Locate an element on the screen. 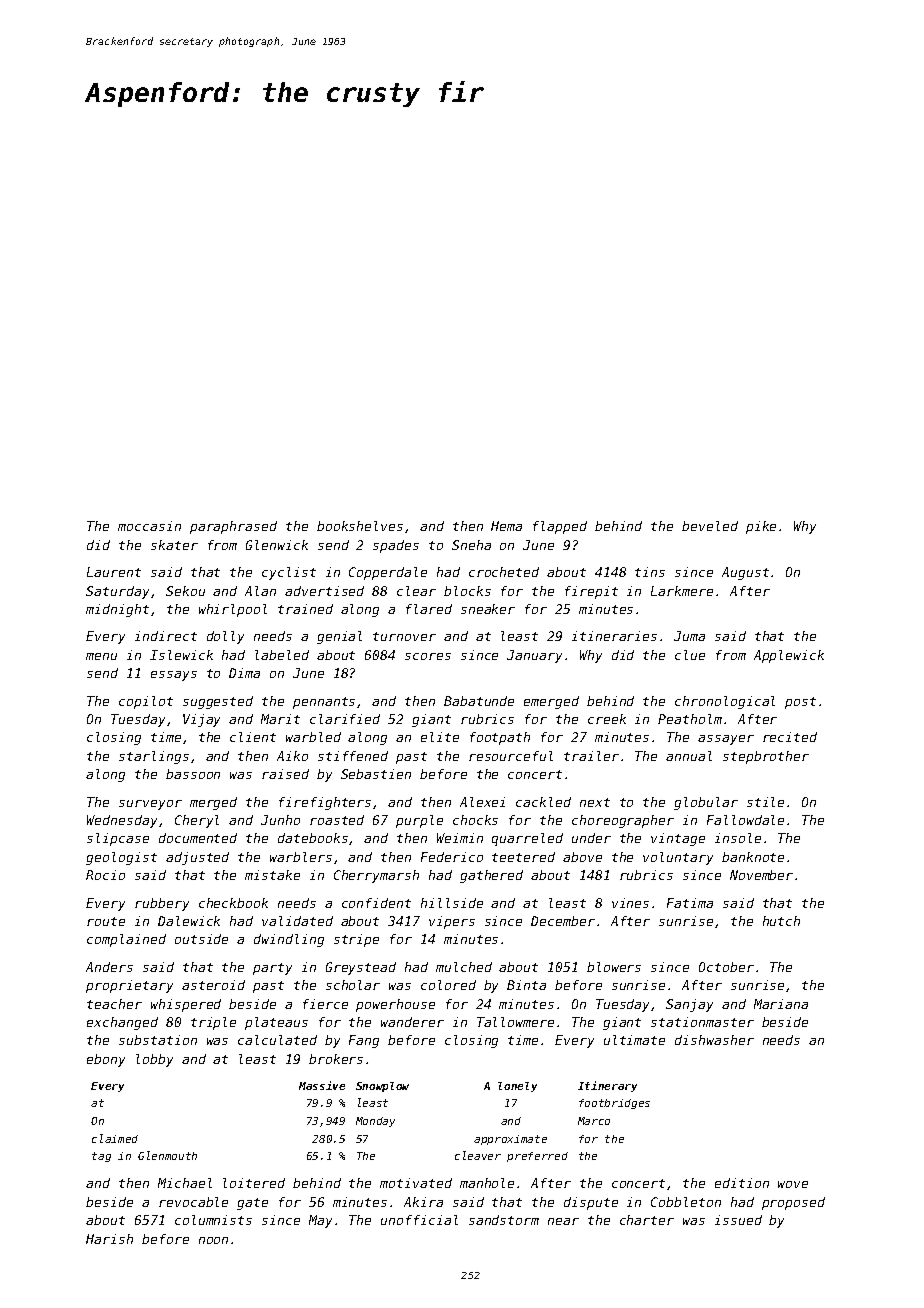 The width and height of the screenshot is (924, 1308). Peatholm is located at coordinates (690, 719).
